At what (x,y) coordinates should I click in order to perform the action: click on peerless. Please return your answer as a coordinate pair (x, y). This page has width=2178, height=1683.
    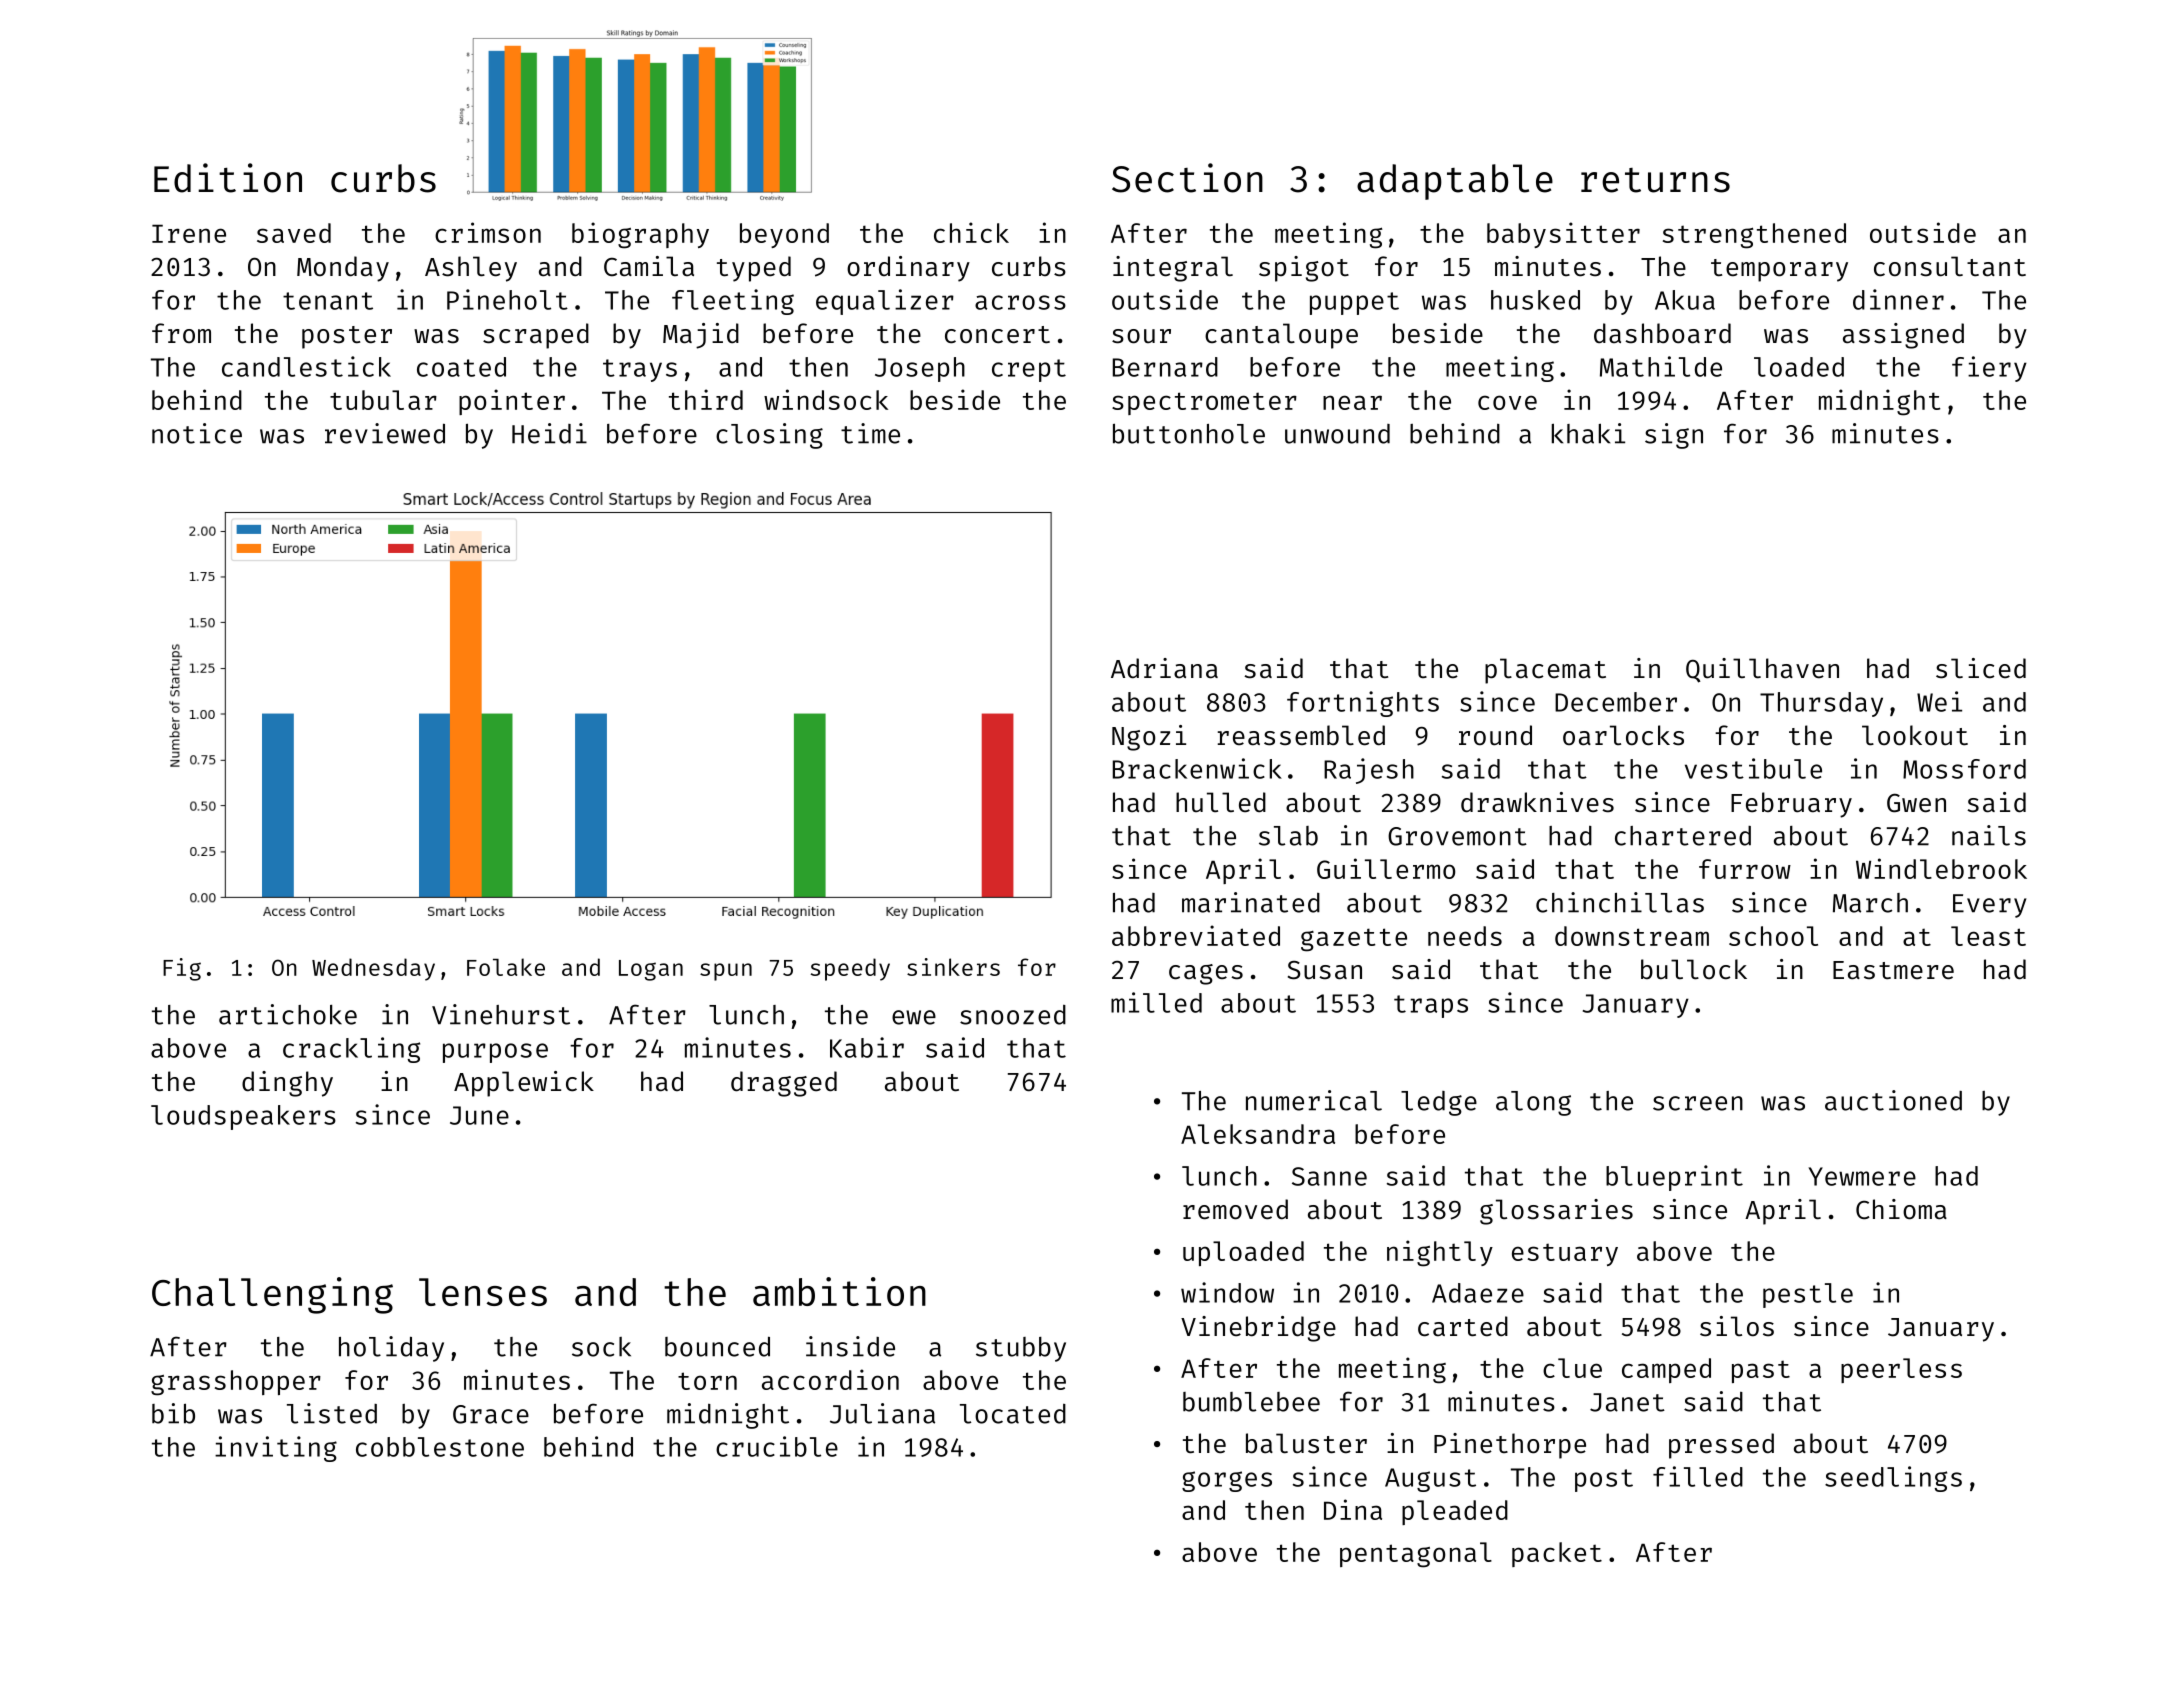
    Looking at the image, I should click on (1901, 1370).
